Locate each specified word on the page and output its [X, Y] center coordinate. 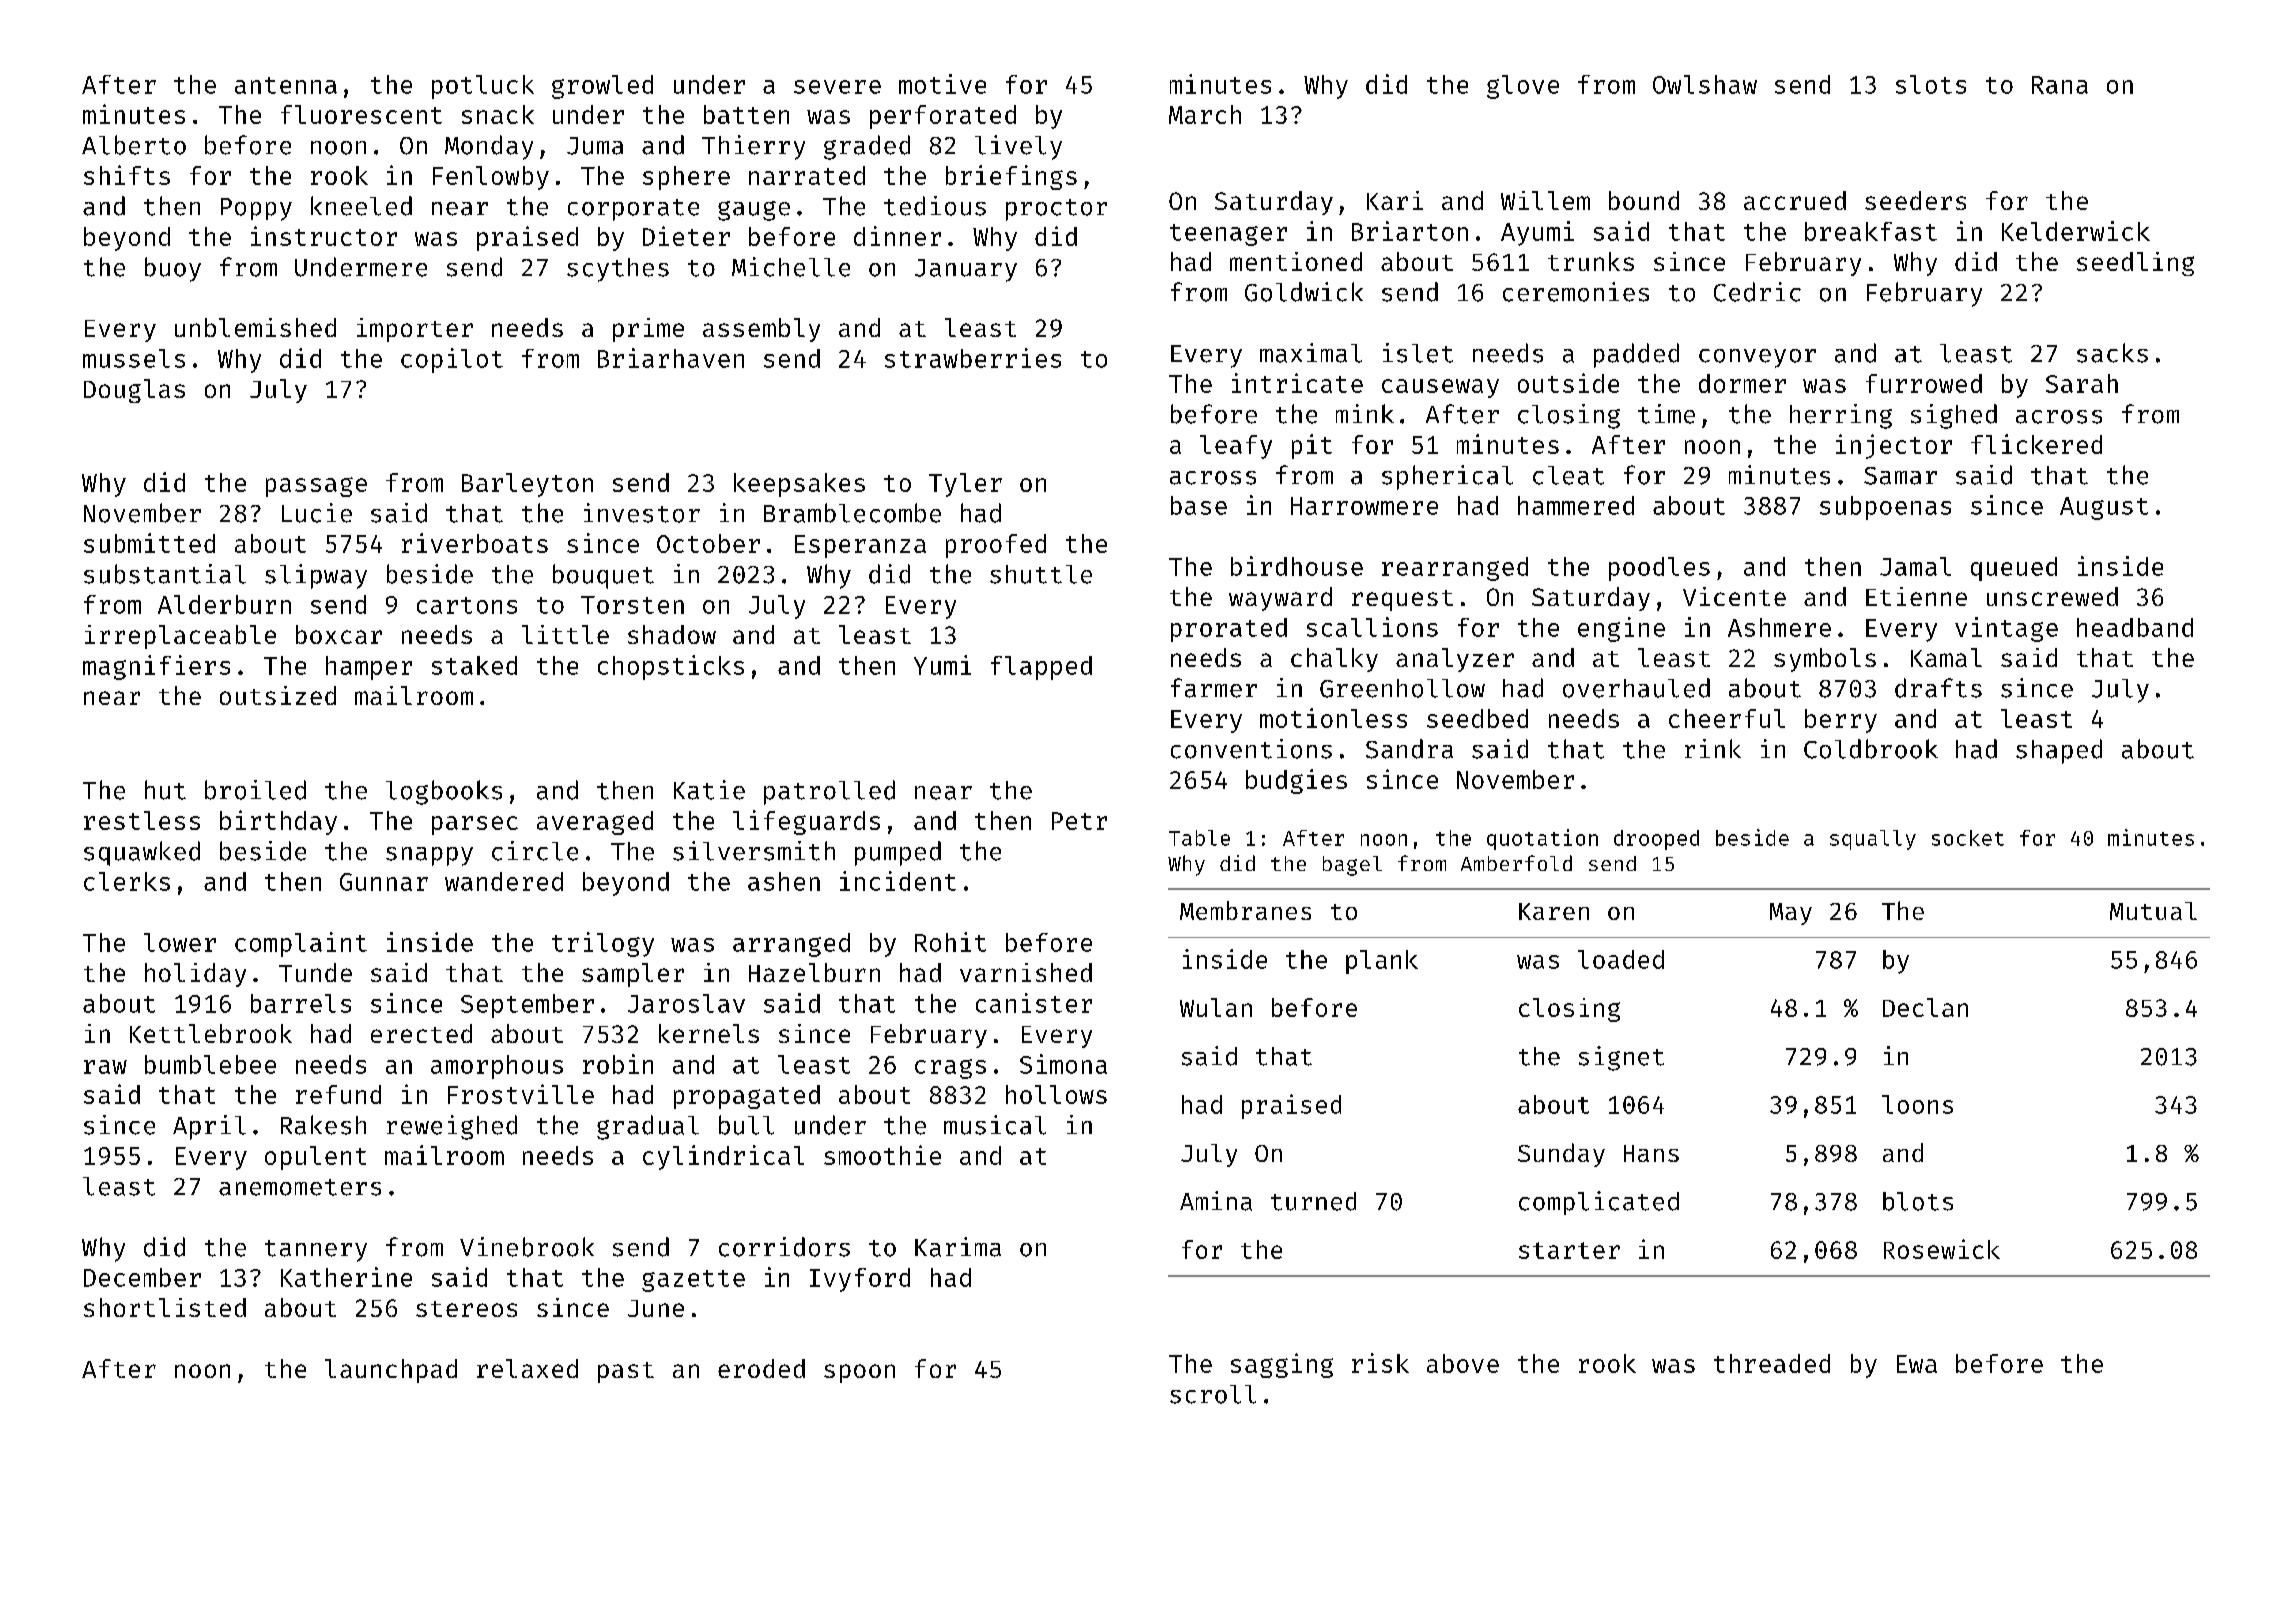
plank [1382, 962]
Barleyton [527, 485]
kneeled [361, 206]
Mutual [2153, 911]
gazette [693, 1281]
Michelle [791, 267]
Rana [2060, 85]
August [2104, 508]
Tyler [965, 485]
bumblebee [210, 1064]
